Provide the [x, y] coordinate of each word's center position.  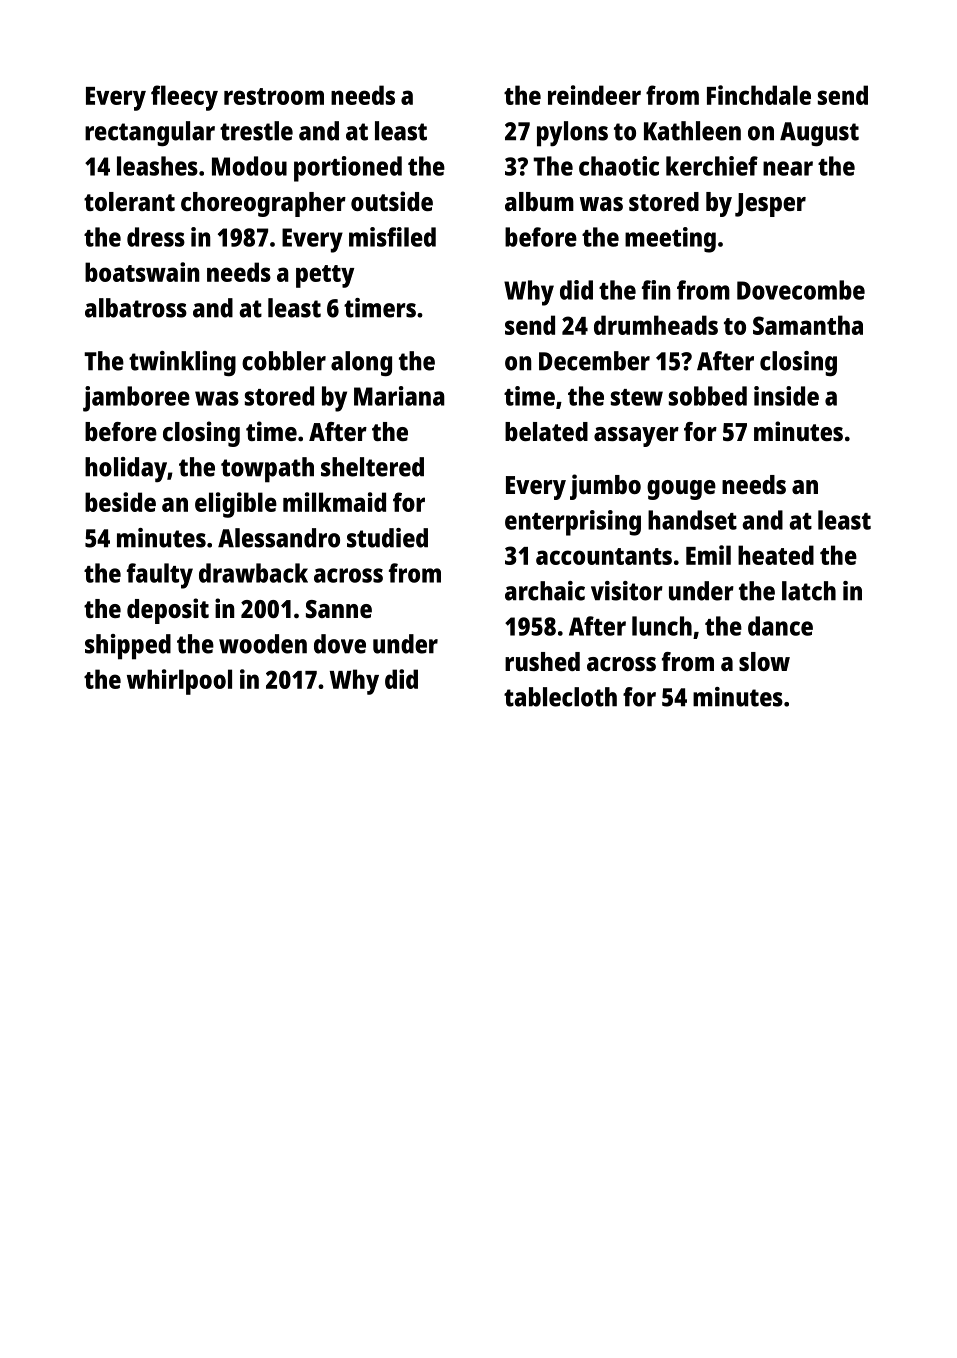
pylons [572, 134]
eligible [236, 505]
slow [764, 661]
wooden [263, 644]
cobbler [284, 361]
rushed [542, 661]
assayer [636, 437]
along [361, 363]
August [819, 134]
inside [786, 396]
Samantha [808, 325]
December [594, 361]
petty [325, 276]
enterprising [573, 523]
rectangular [150, 133]
